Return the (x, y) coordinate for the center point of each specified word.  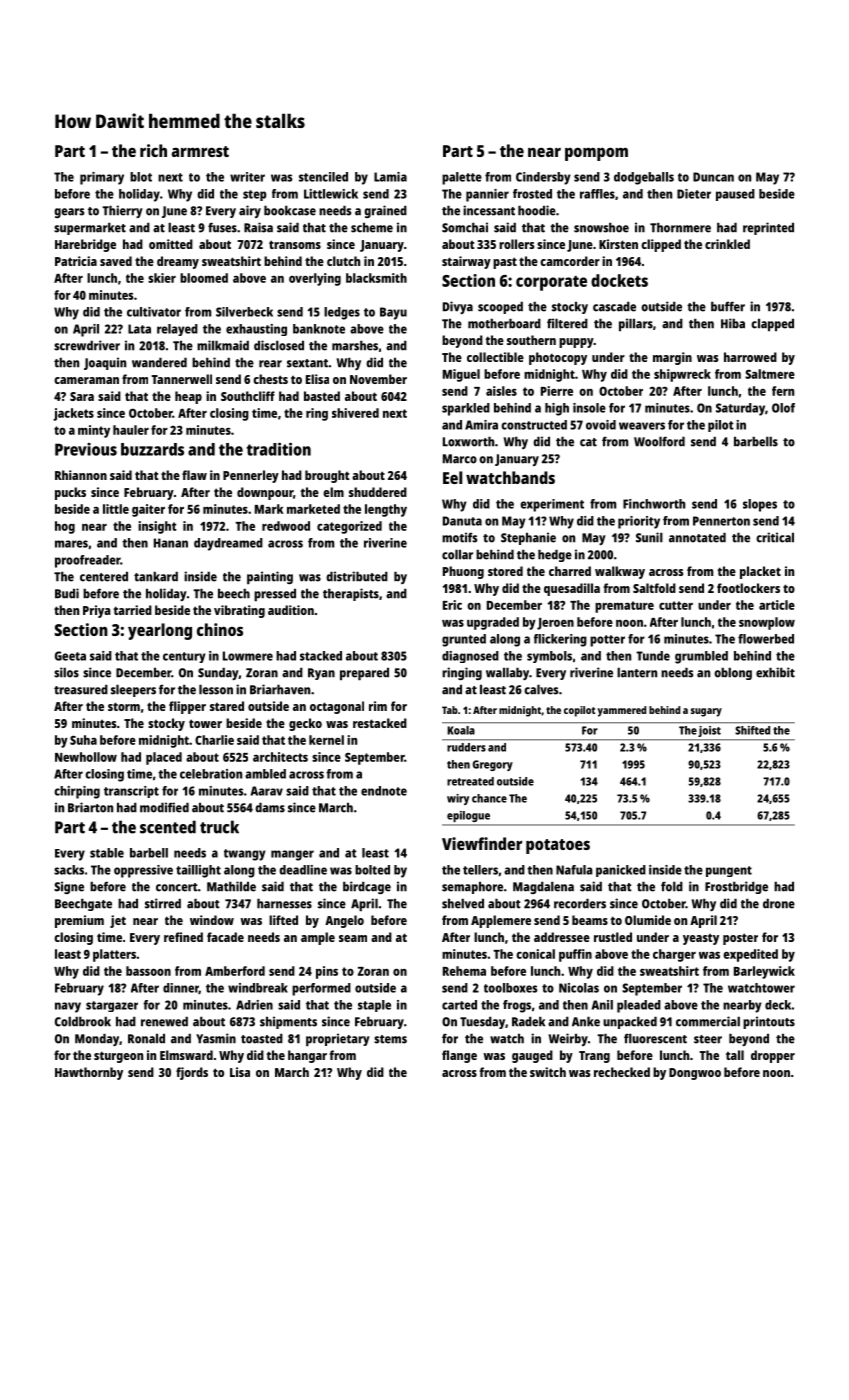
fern (783, 391)
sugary (706, 712)
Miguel (461, 375)
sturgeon (118, 1057)
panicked (621, 871)
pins (327, 972)
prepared (364, 674)
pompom (596, 154)
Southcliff (248, 396)
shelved (463, 903)
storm (124, 706)
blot (141, 177)
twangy (245, 855)
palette (462, 178)
